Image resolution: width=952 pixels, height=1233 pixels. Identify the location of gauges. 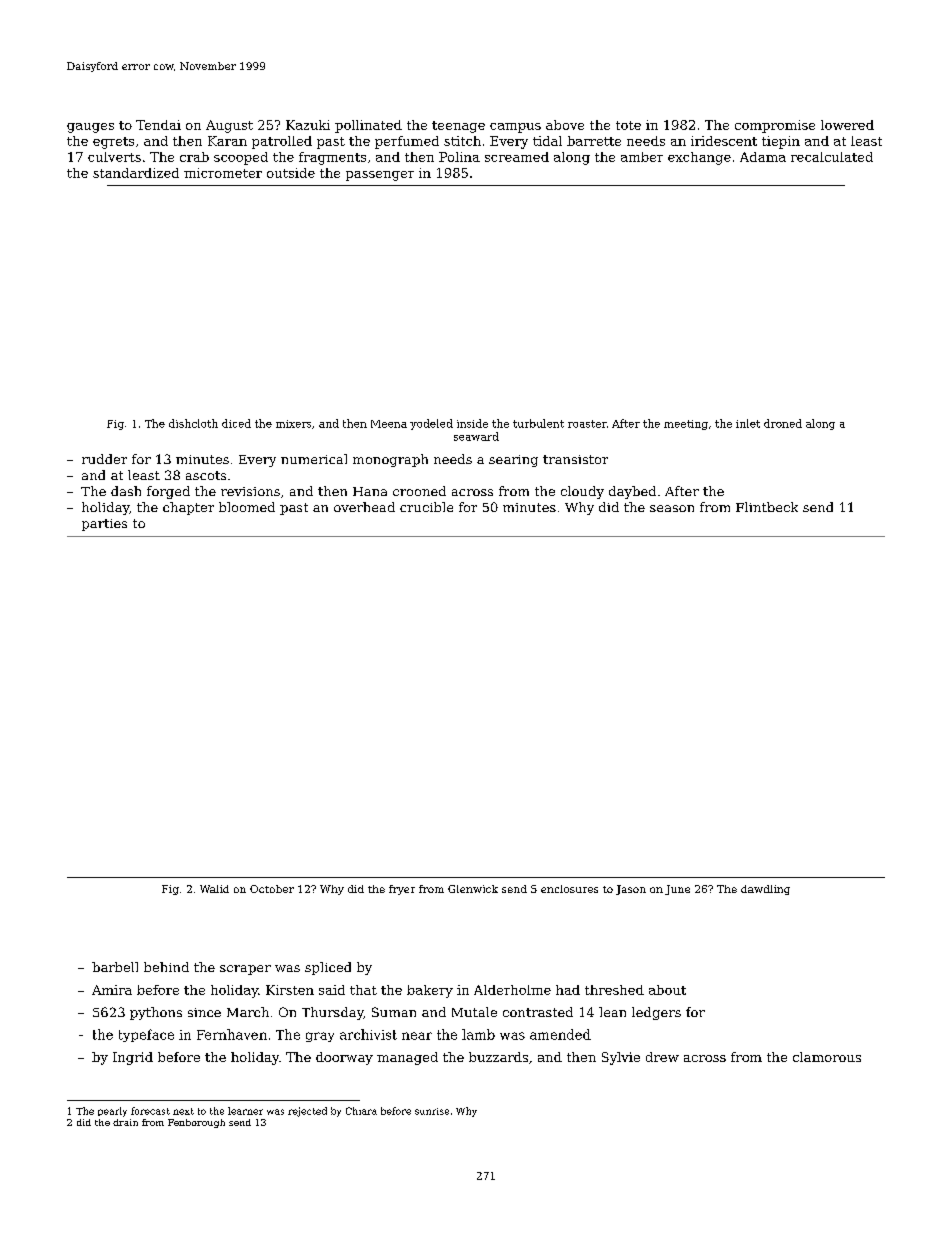
(90, 128).
